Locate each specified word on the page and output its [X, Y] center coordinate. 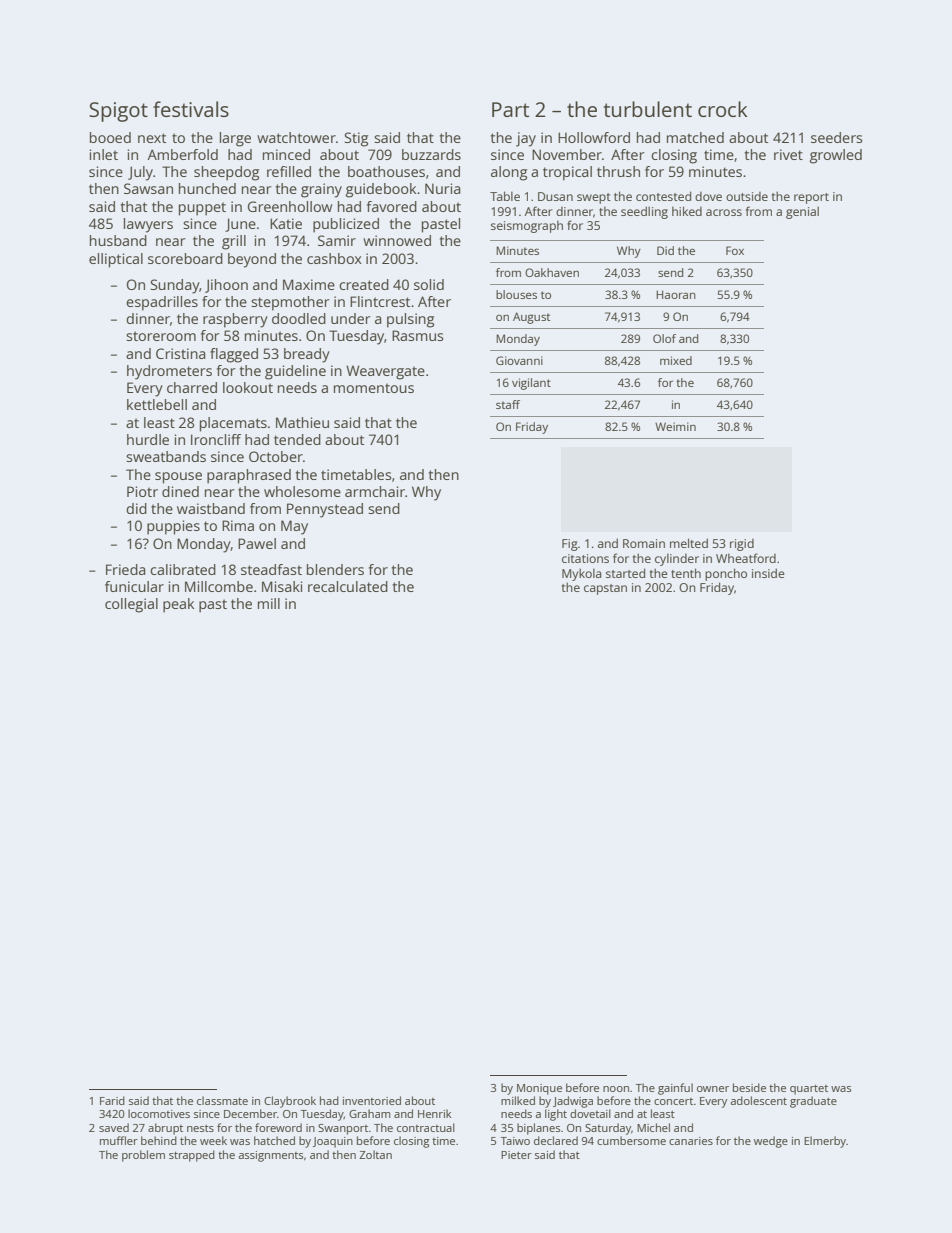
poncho [726, 574]
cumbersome [631, 1140]
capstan [605, 589]
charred [192, 387]
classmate [222, 1100]
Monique [539, 1089]
